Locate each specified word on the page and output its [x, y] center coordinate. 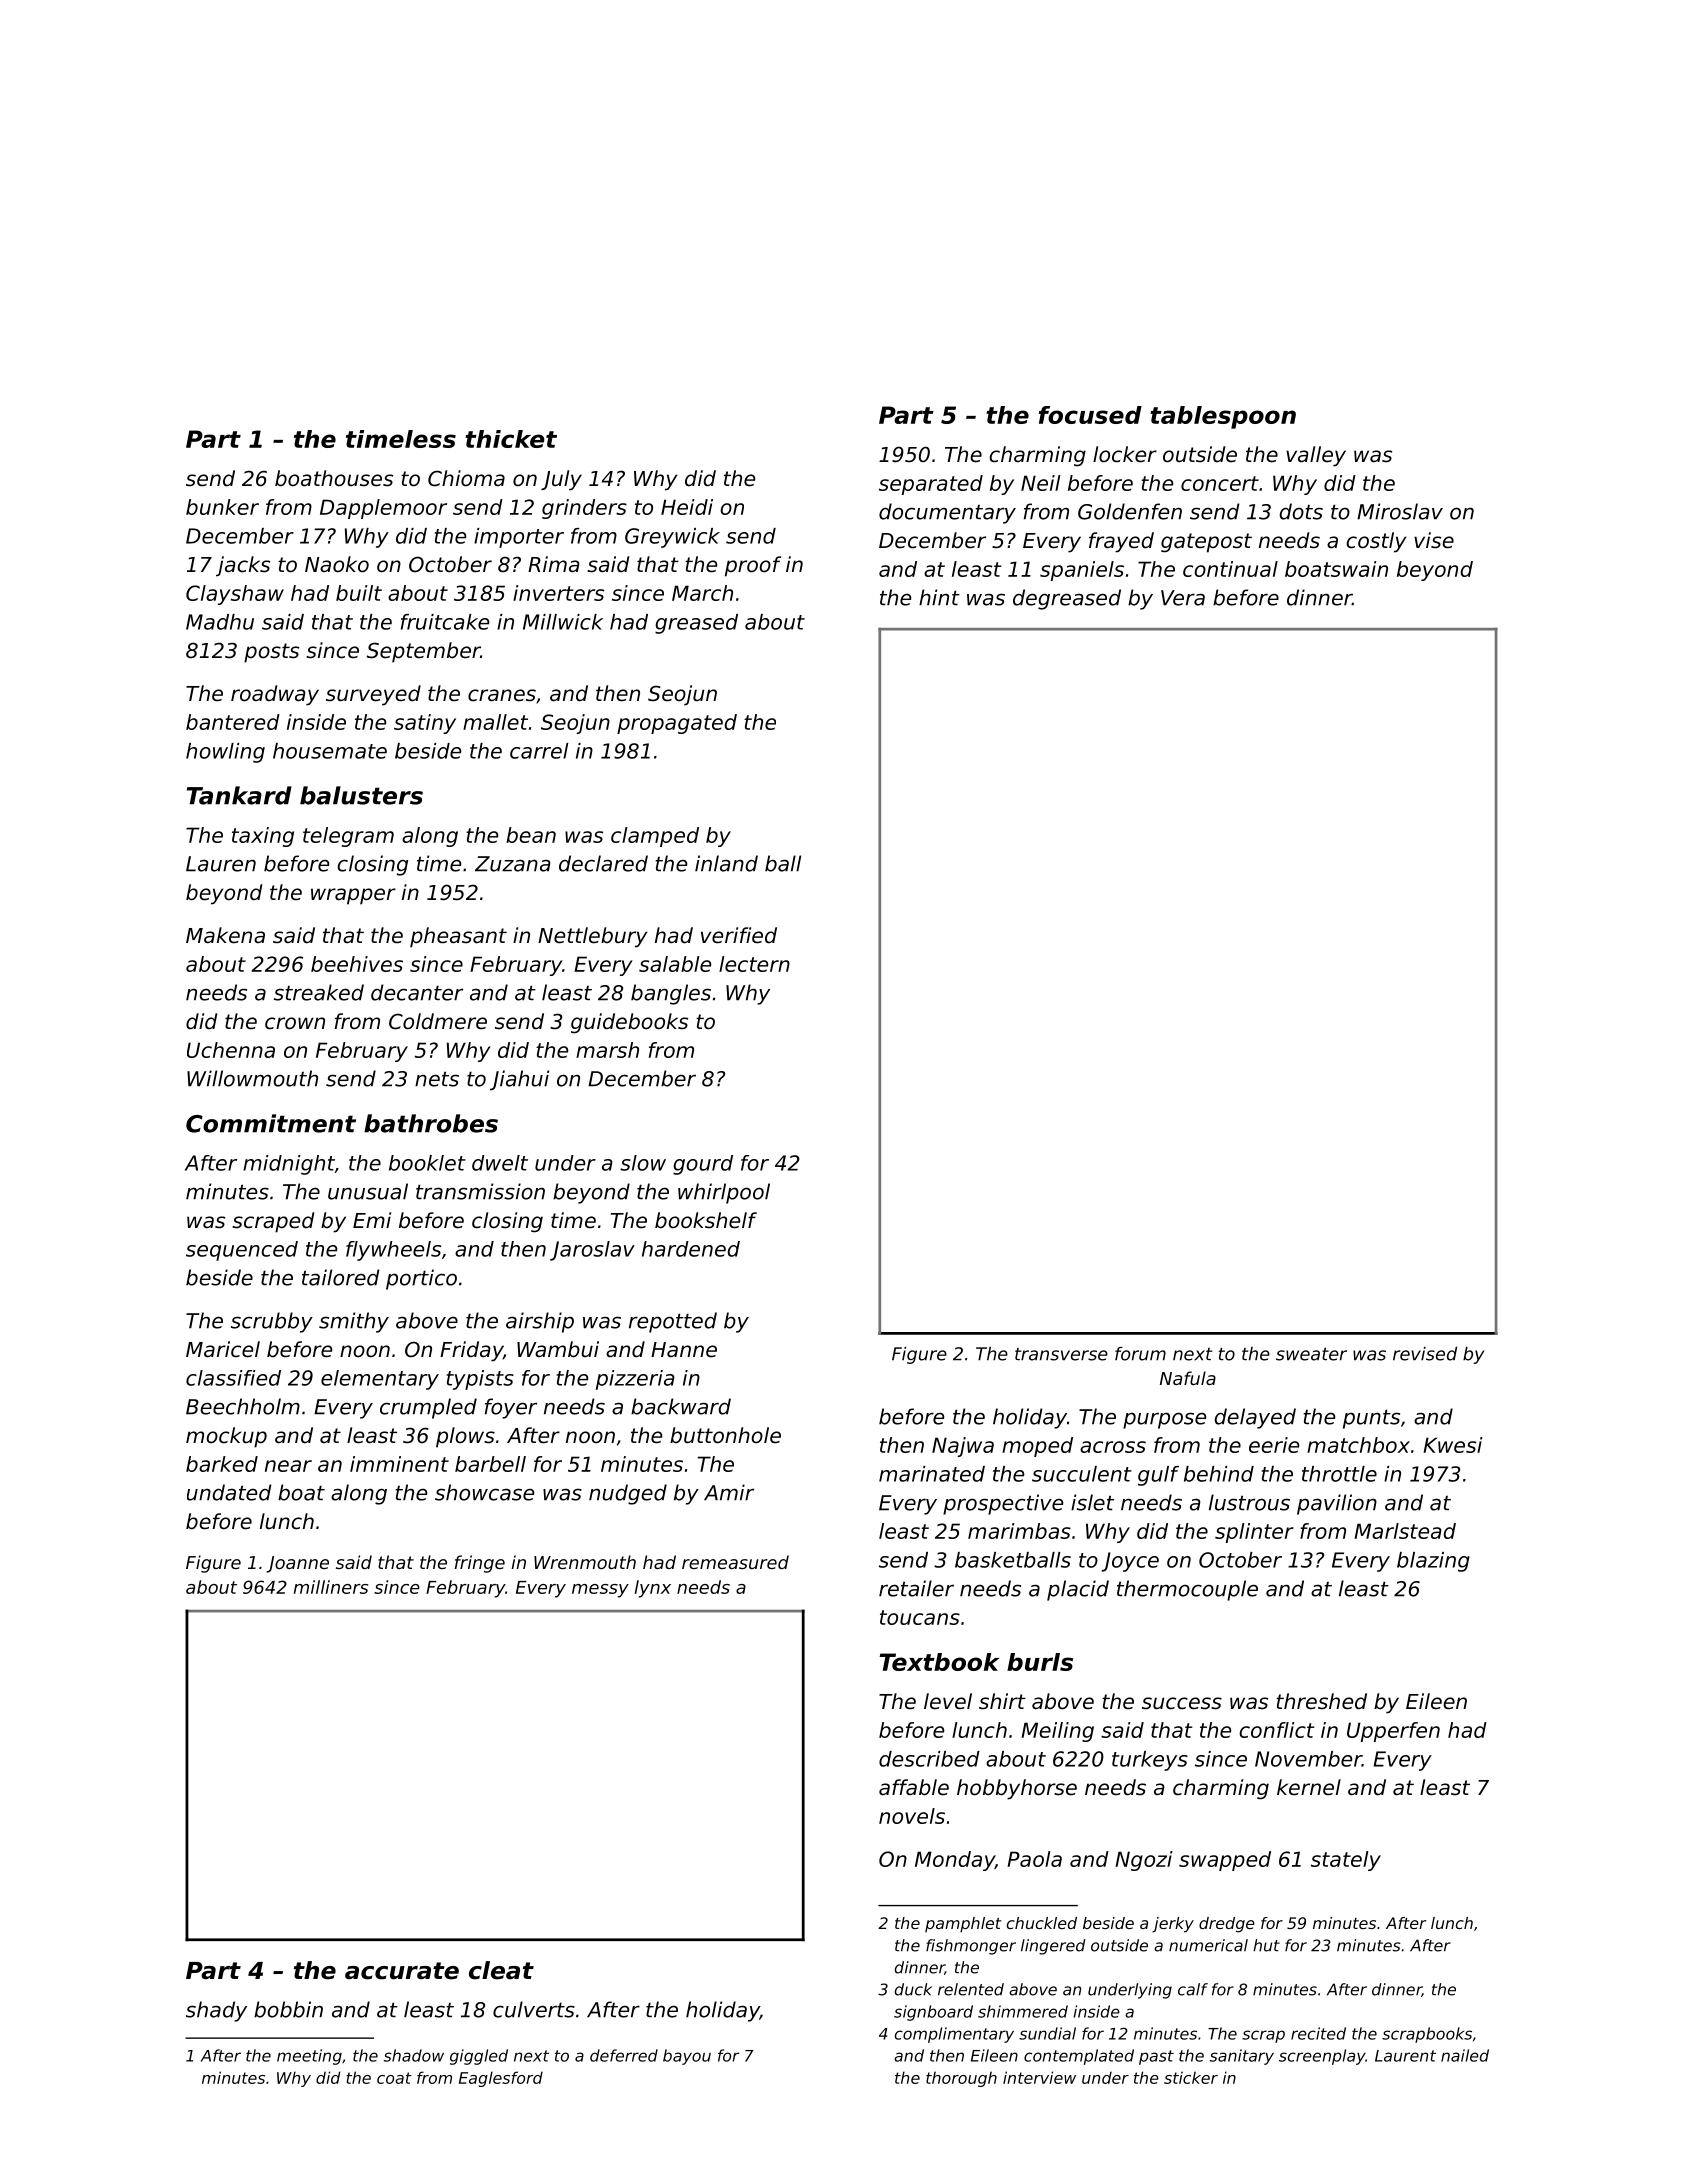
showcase [484, 1492]
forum [1140, 1354]
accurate [402, 1971]
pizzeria [635, 1380]
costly [1376, 542]
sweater [1311, 1354]
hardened [691, 1249]
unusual [368, 1191]
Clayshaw [235, 595]
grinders [584, 509]
